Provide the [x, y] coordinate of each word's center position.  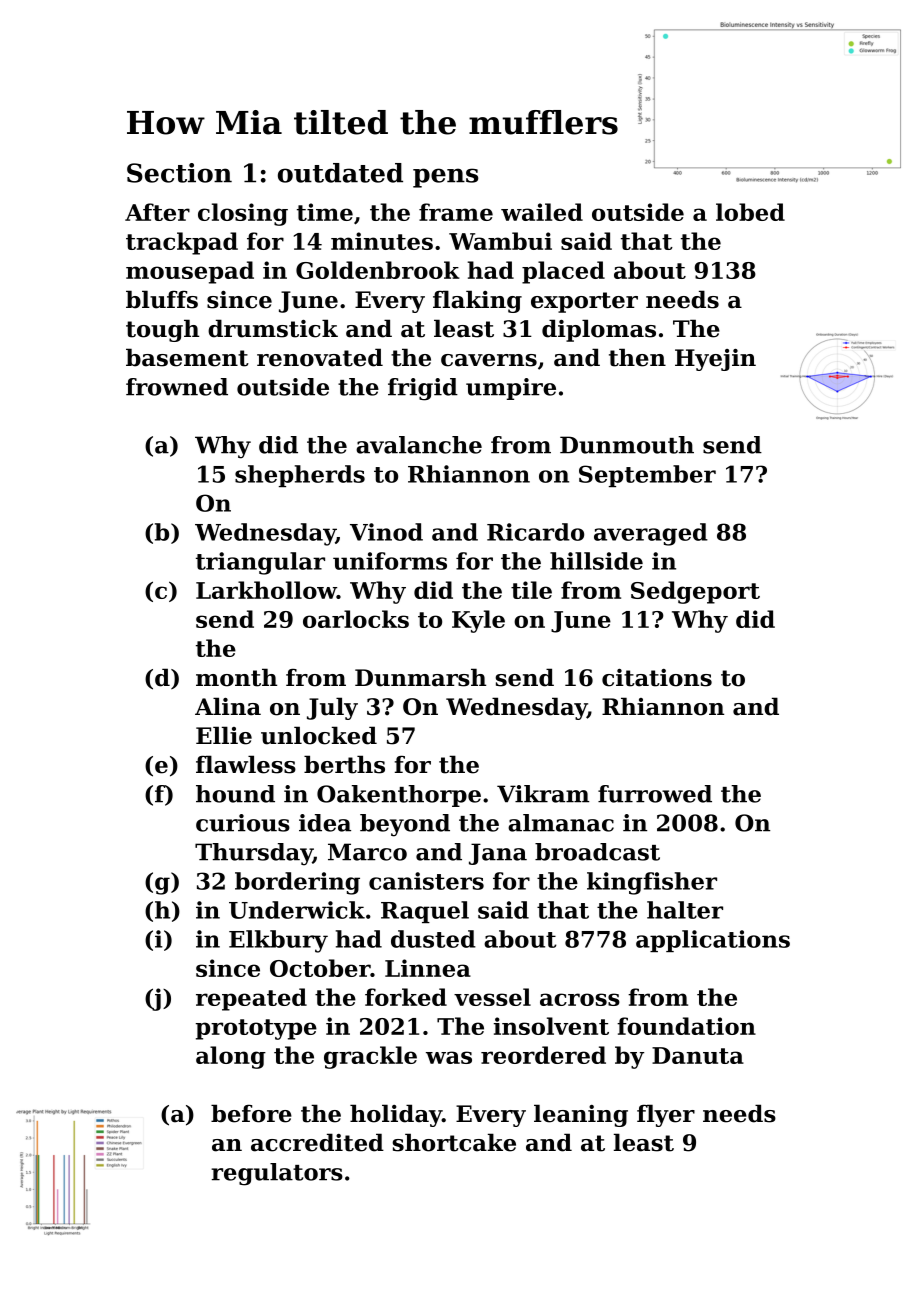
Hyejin [715, 360]
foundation [686, 1026]
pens [445, 178]
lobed [750, 212]
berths [344, 764]
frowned [177, 387]
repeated [251, 999]
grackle [370, 1057]
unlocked [319, 735]
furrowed [655, 794]
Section [179, 173]
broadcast [597, 852]
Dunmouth [627, 445]
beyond [405, 825]
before [251, 1113]
